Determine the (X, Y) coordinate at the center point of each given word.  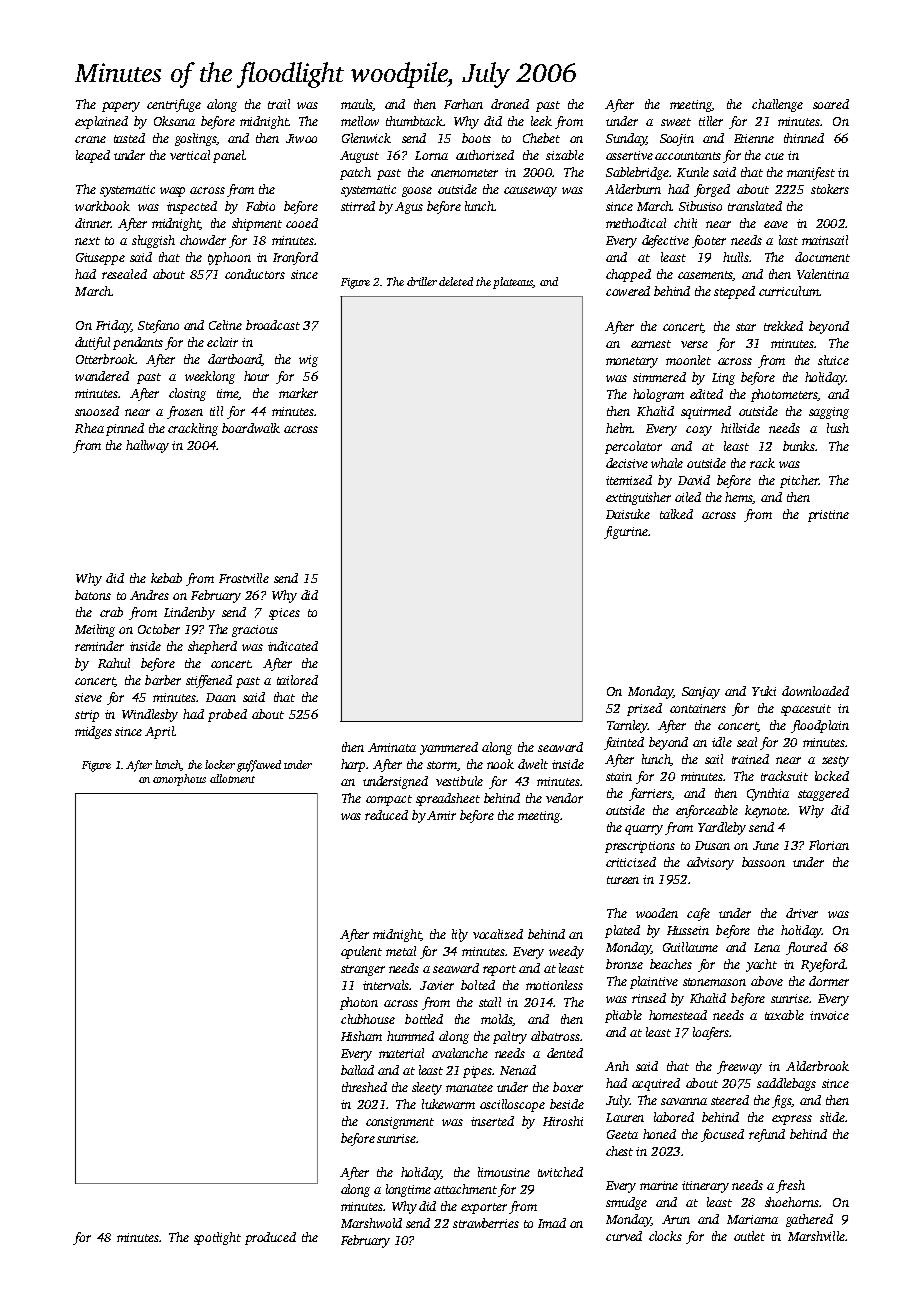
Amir (441, 815)
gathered (809, 1220)
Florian (829, 845)
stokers (830, 189)
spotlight (217, 1238)
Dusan (712, 845)
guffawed (259, 766)
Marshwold (371, 1223)
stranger (363, 970)
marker (298, 393)
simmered (659, 377)
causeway (530, 192)
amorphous (179, 780)
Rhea (89, 428)
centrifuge (174, 105)
